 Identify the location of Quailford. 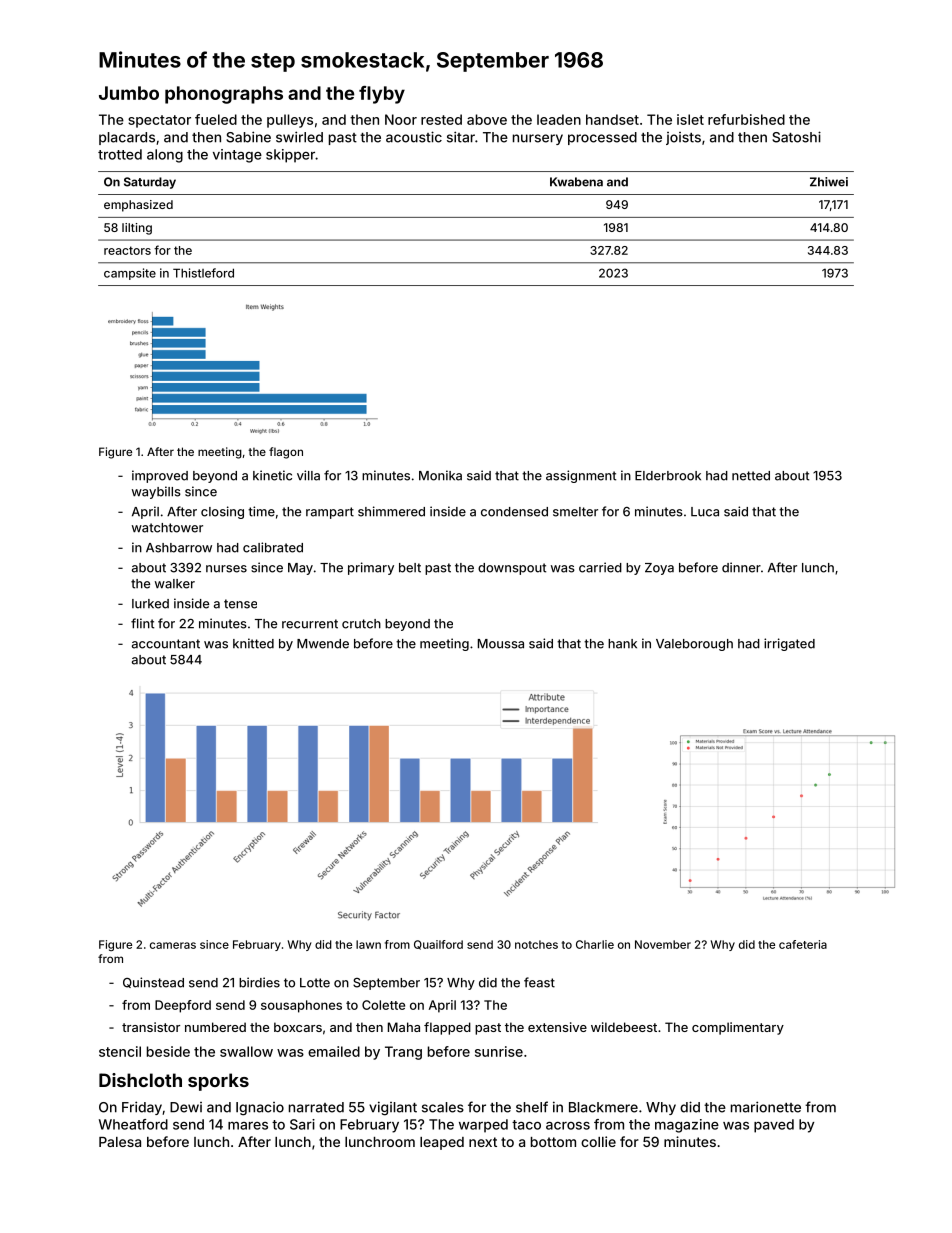
(438, 945).
